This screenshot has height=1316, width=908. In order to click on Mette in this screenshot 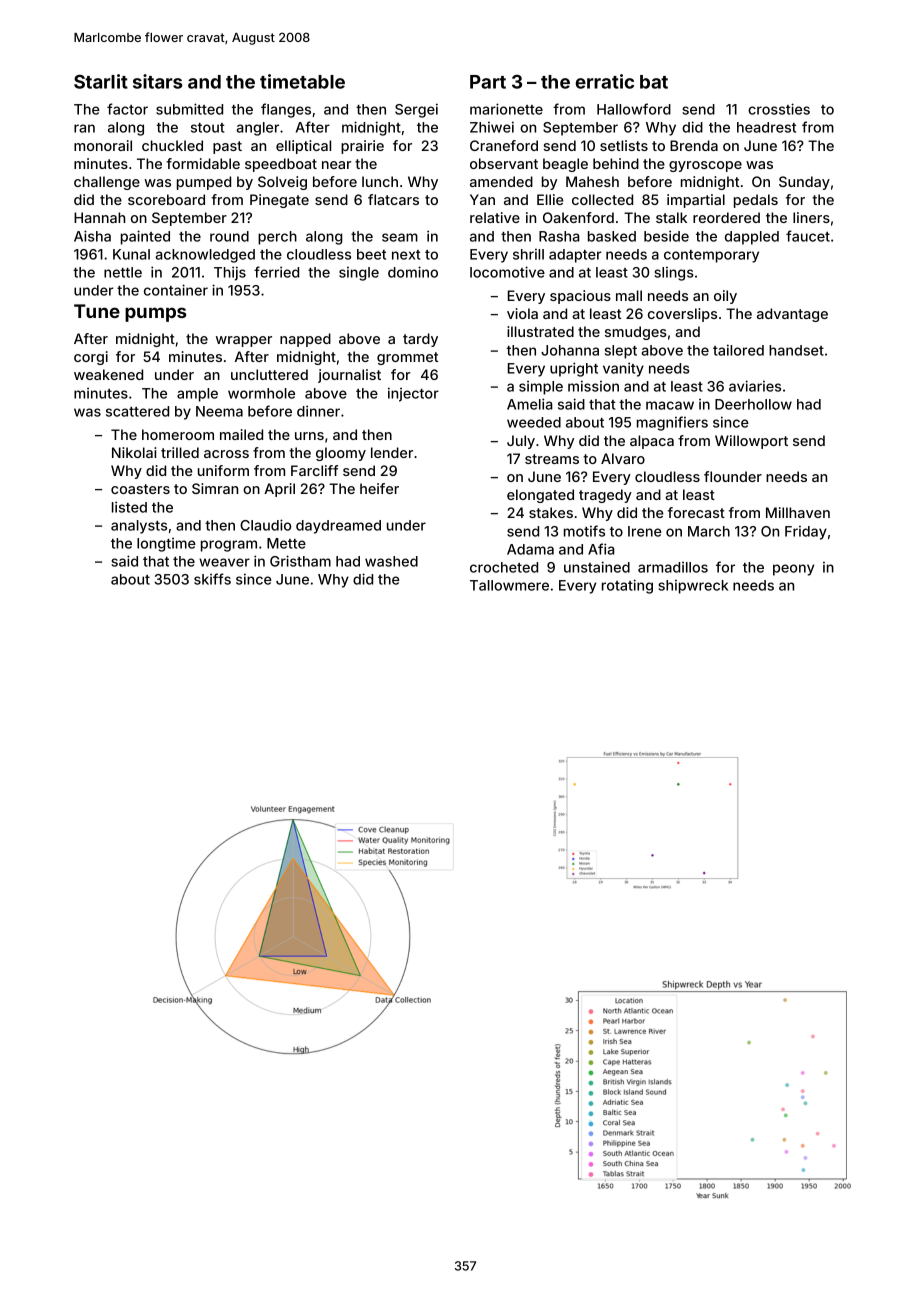, I will do `click(286, 543)`.
